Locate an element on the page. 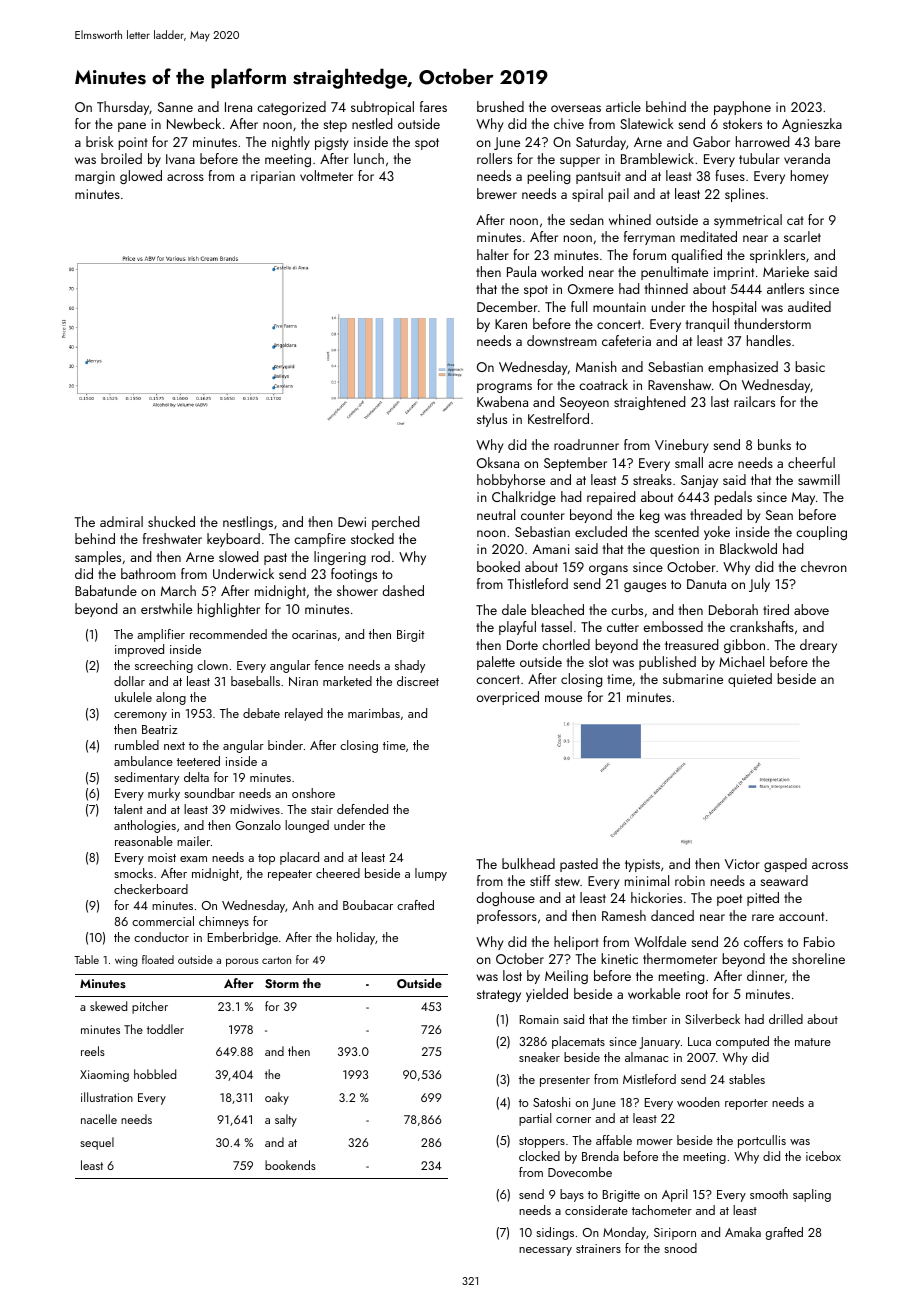 This image has height=1308, width=924. oaky is located at coordinates (277, 1098).
